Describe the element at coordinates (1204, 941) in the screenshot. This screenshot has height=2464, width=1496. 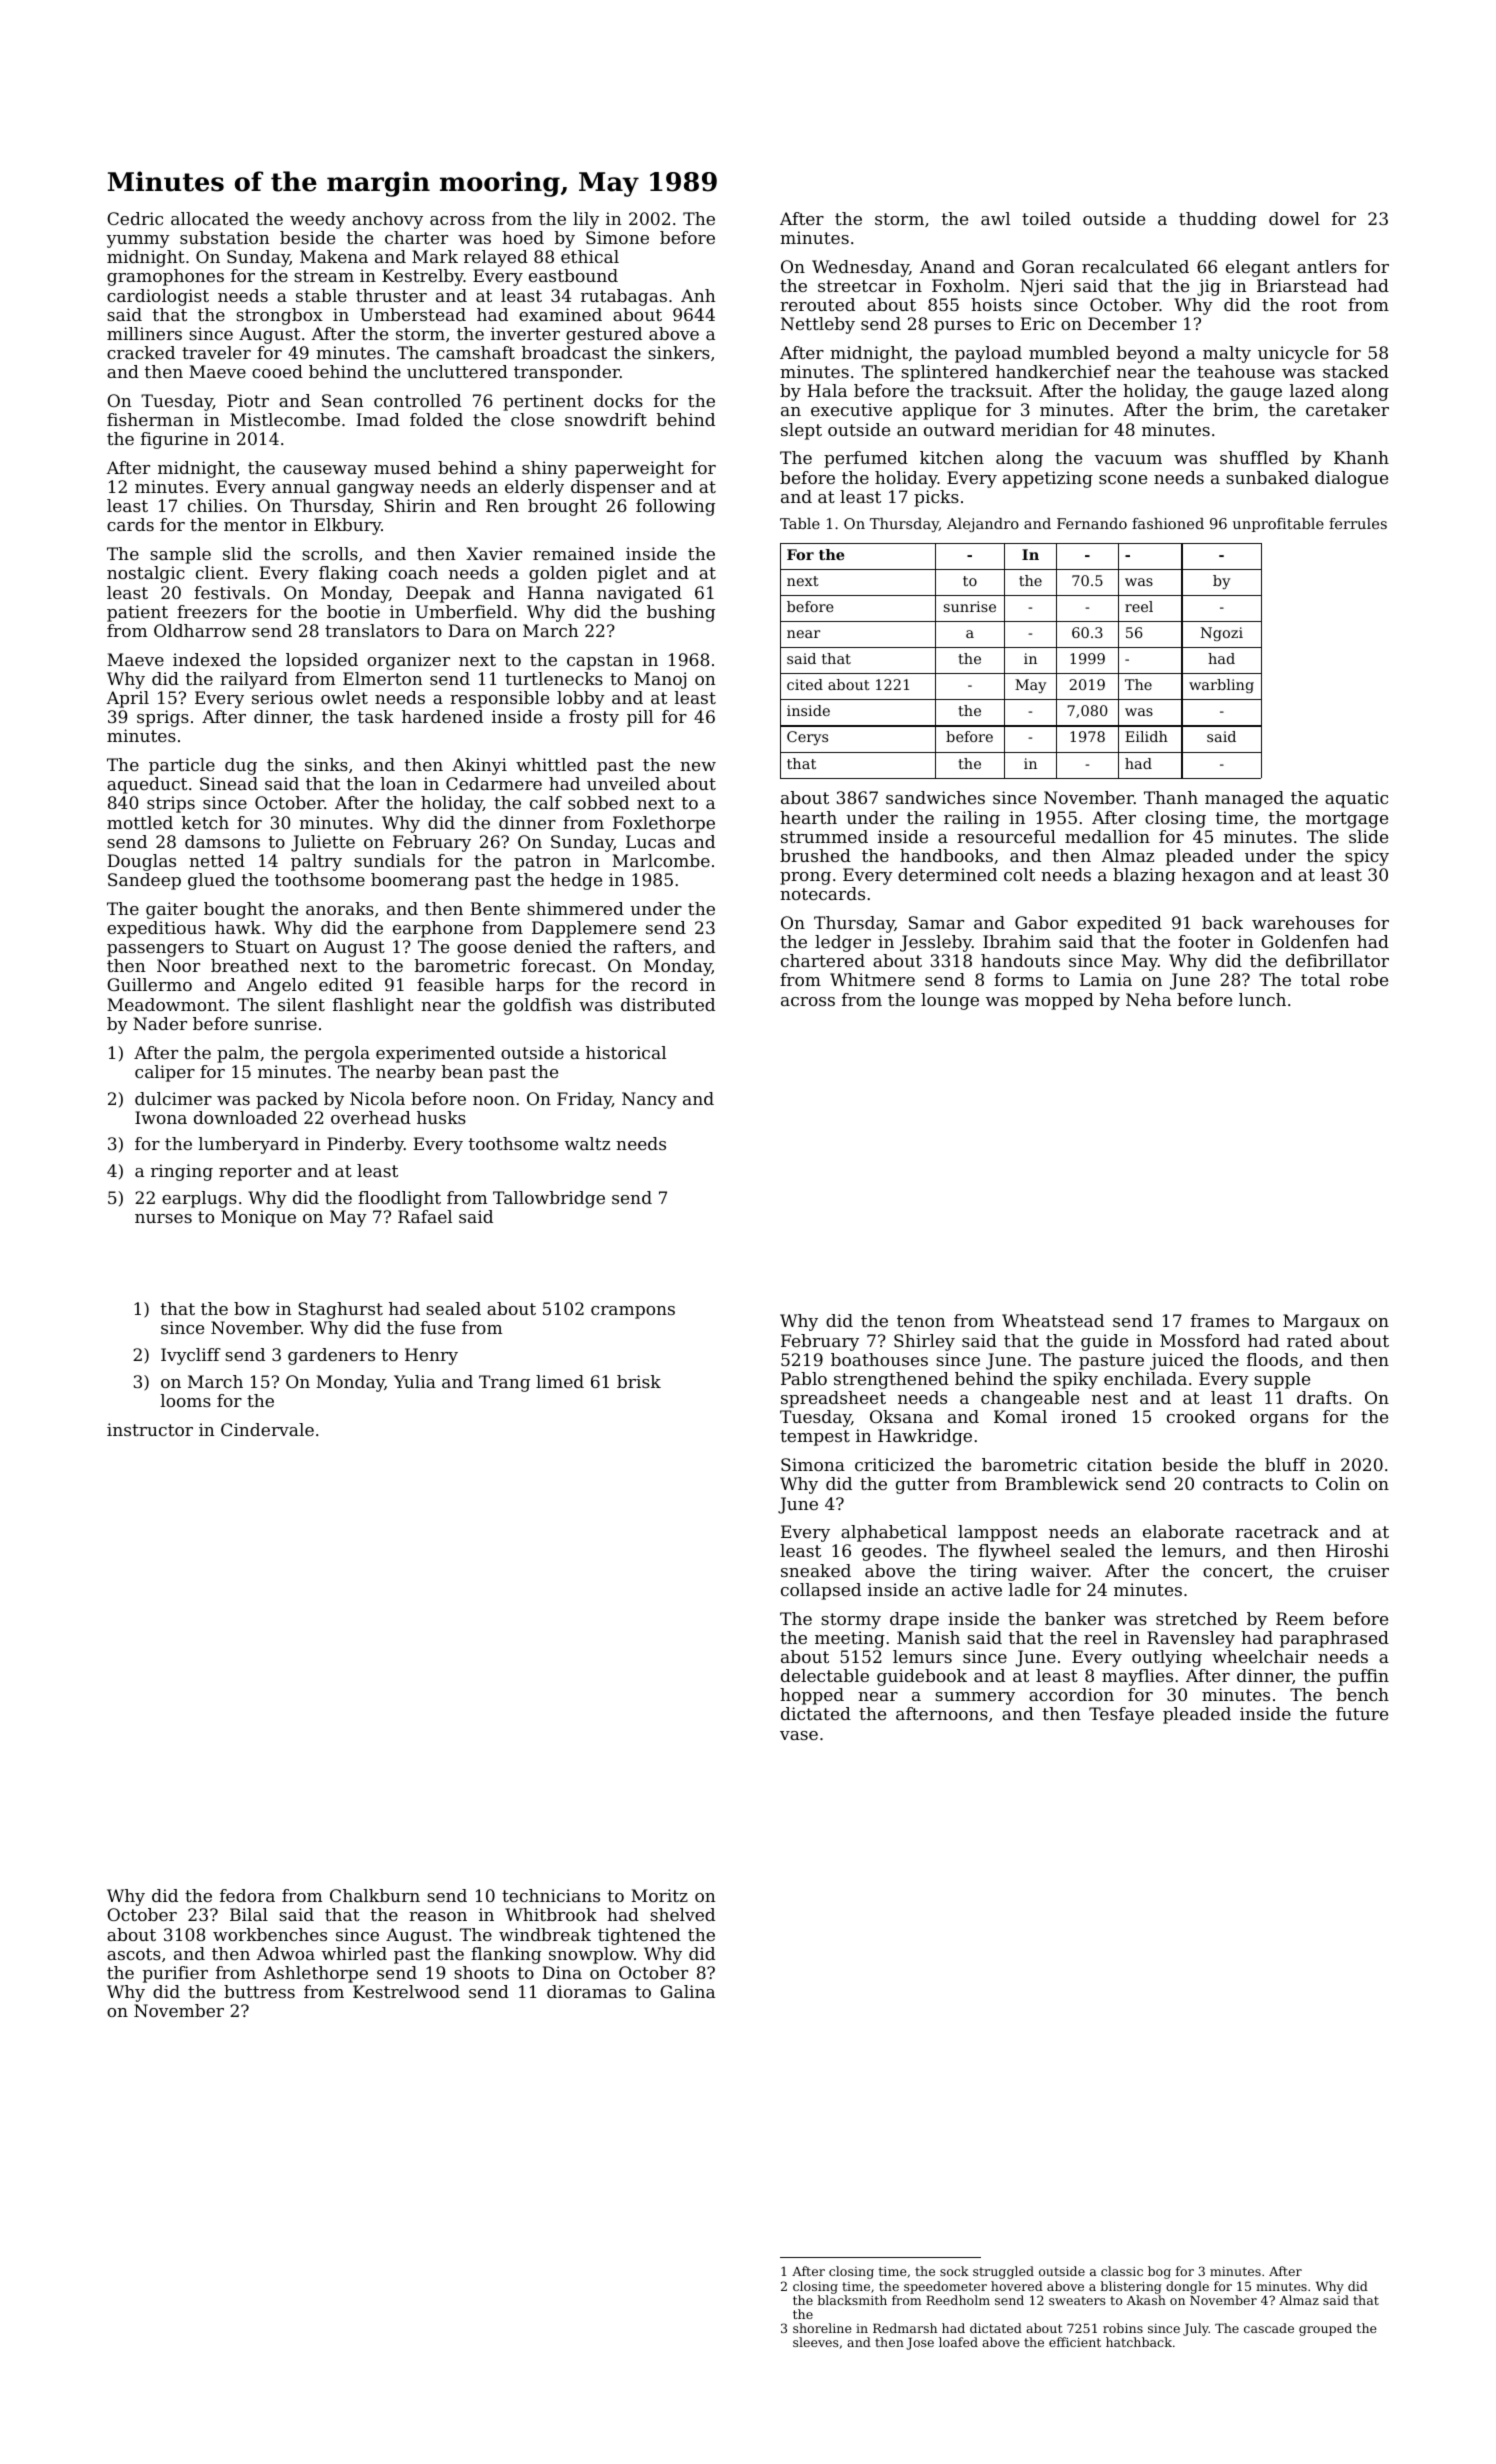
I see `footer` at that location.
